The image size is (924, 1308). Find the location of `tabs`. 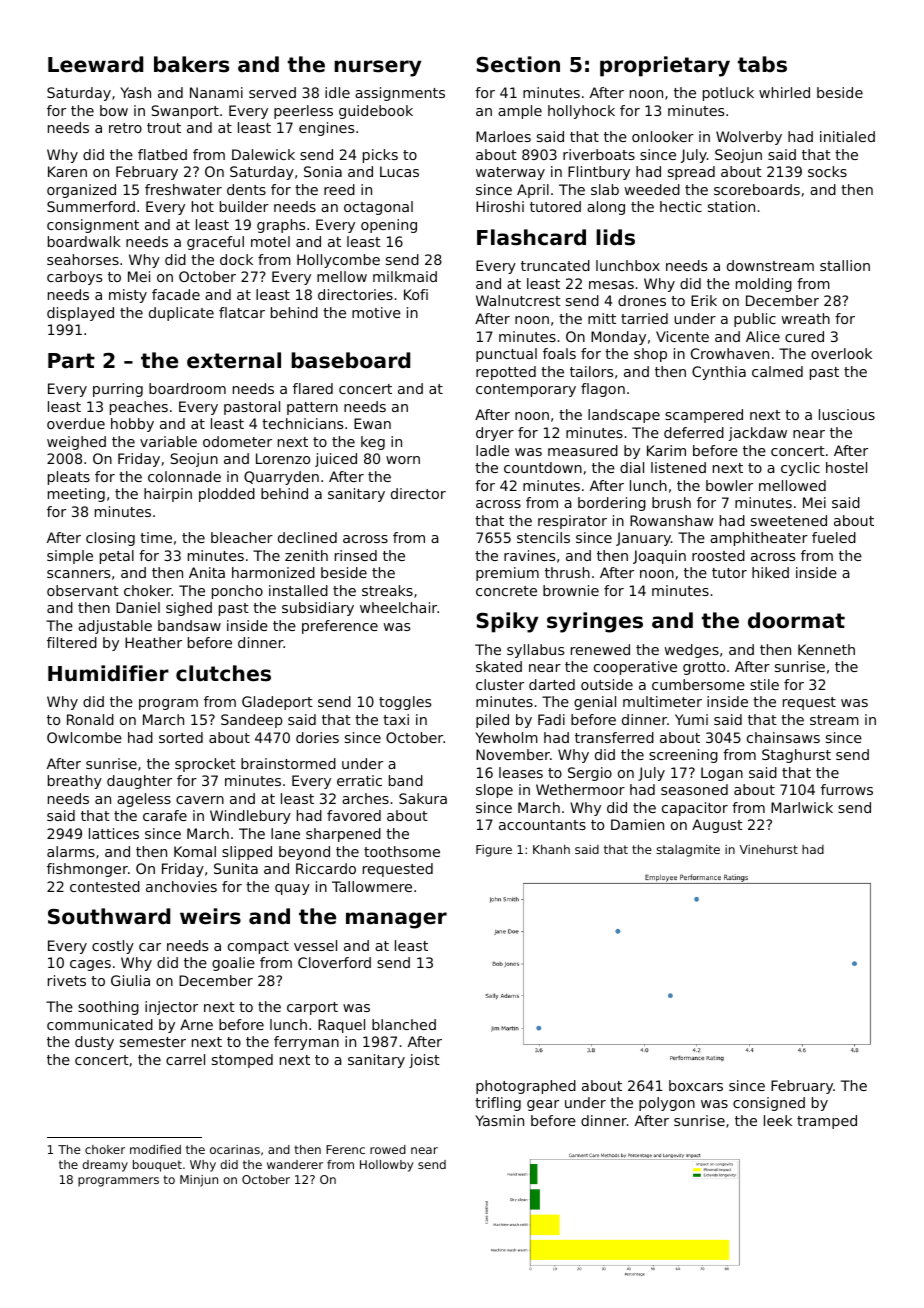

tabs is located at coordinates (762, 64).
